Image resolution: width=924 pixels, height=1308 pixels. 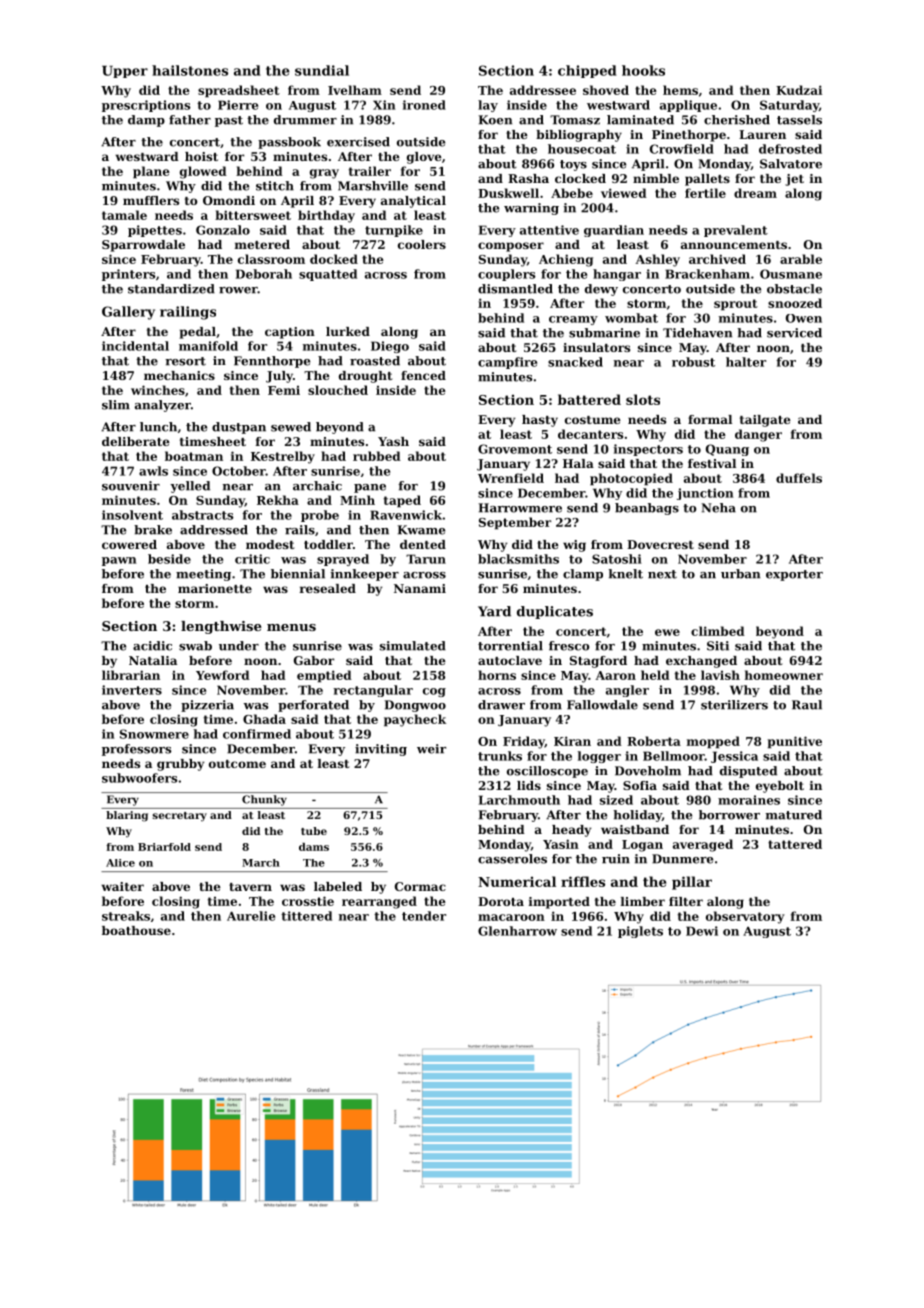 What do you see at coordinates (799, 90) in the screenshot?
I see `Kudzai` at bounding box center [799, 90].
